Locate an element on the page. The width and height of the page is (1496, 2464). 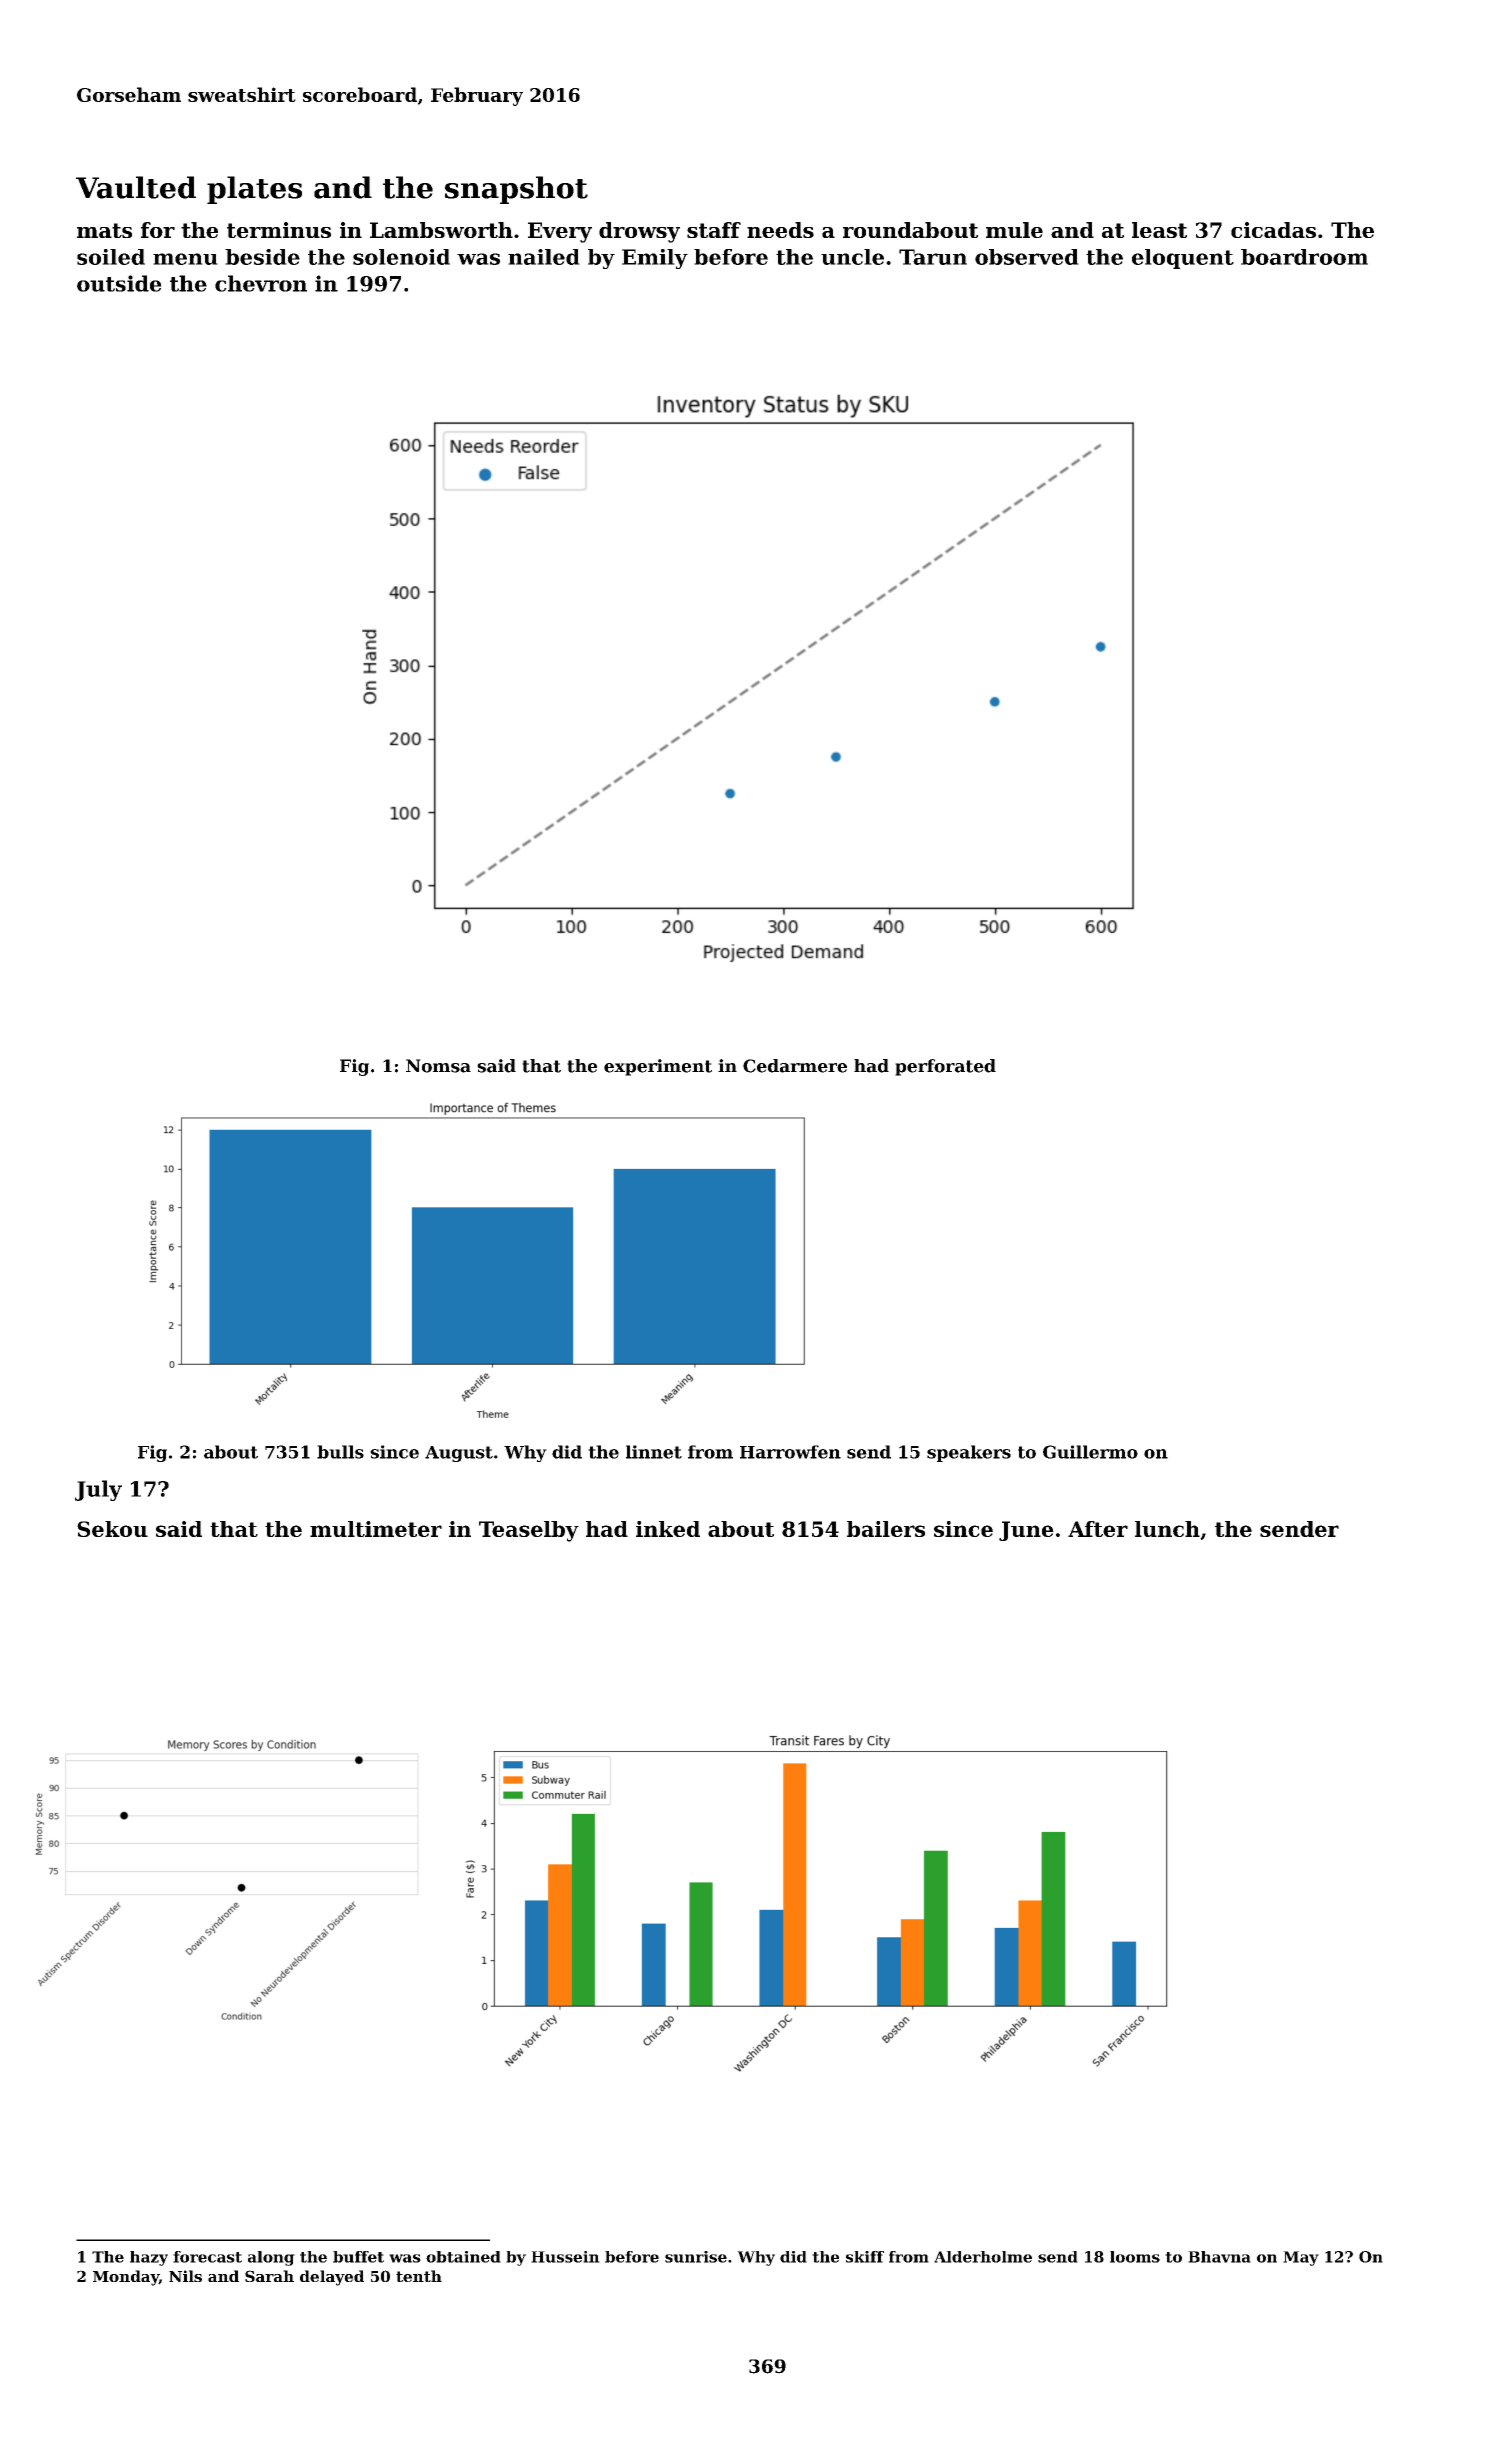
forecast is located at coordinates (207, 2257).
